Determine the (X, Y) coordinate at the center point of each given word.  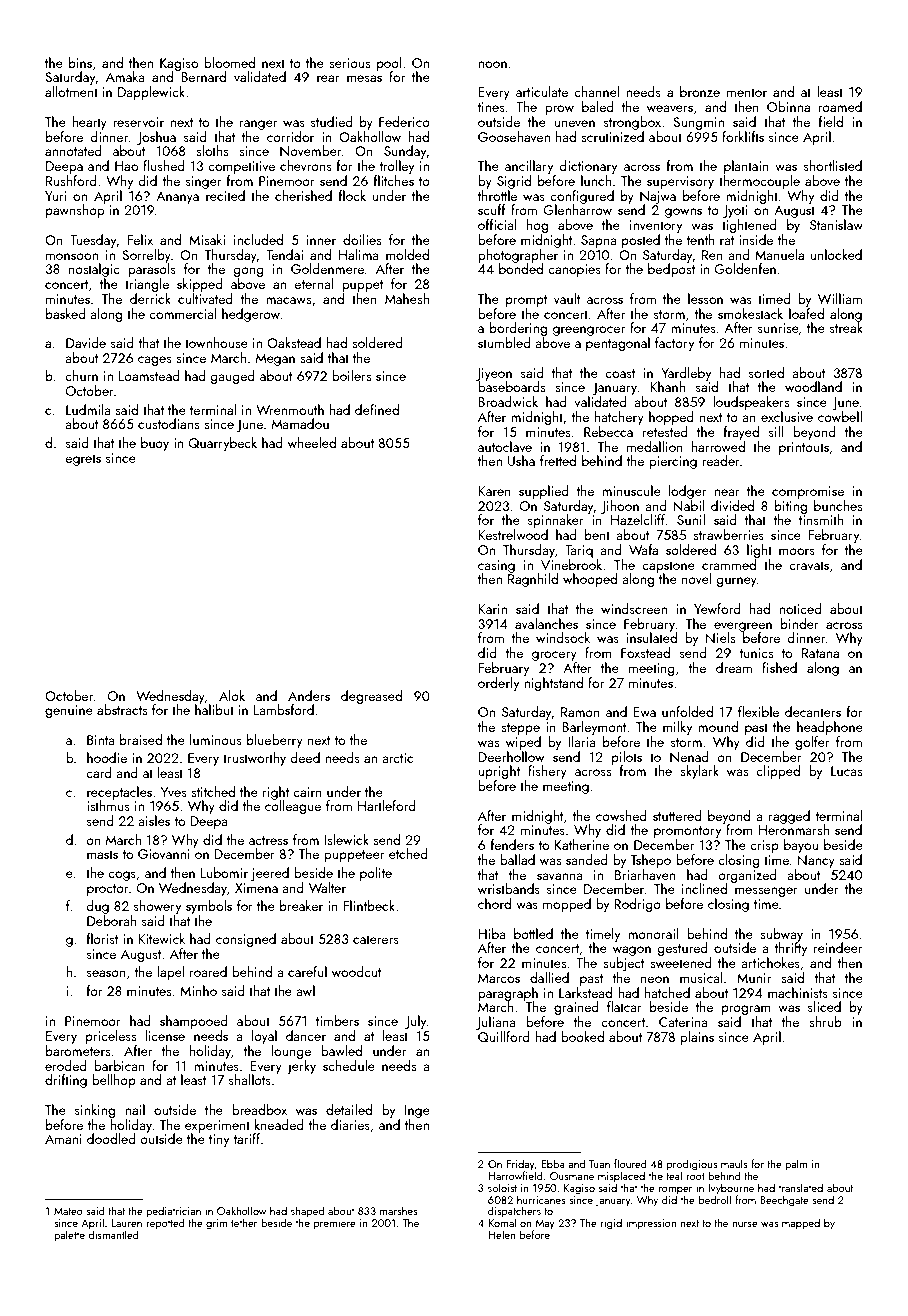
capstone (668, 567)
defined (377, 409)
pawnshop (75, 211)
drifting (66, 1081)
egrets (83, 460)
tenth (701, 239)
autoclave (505, 446)
